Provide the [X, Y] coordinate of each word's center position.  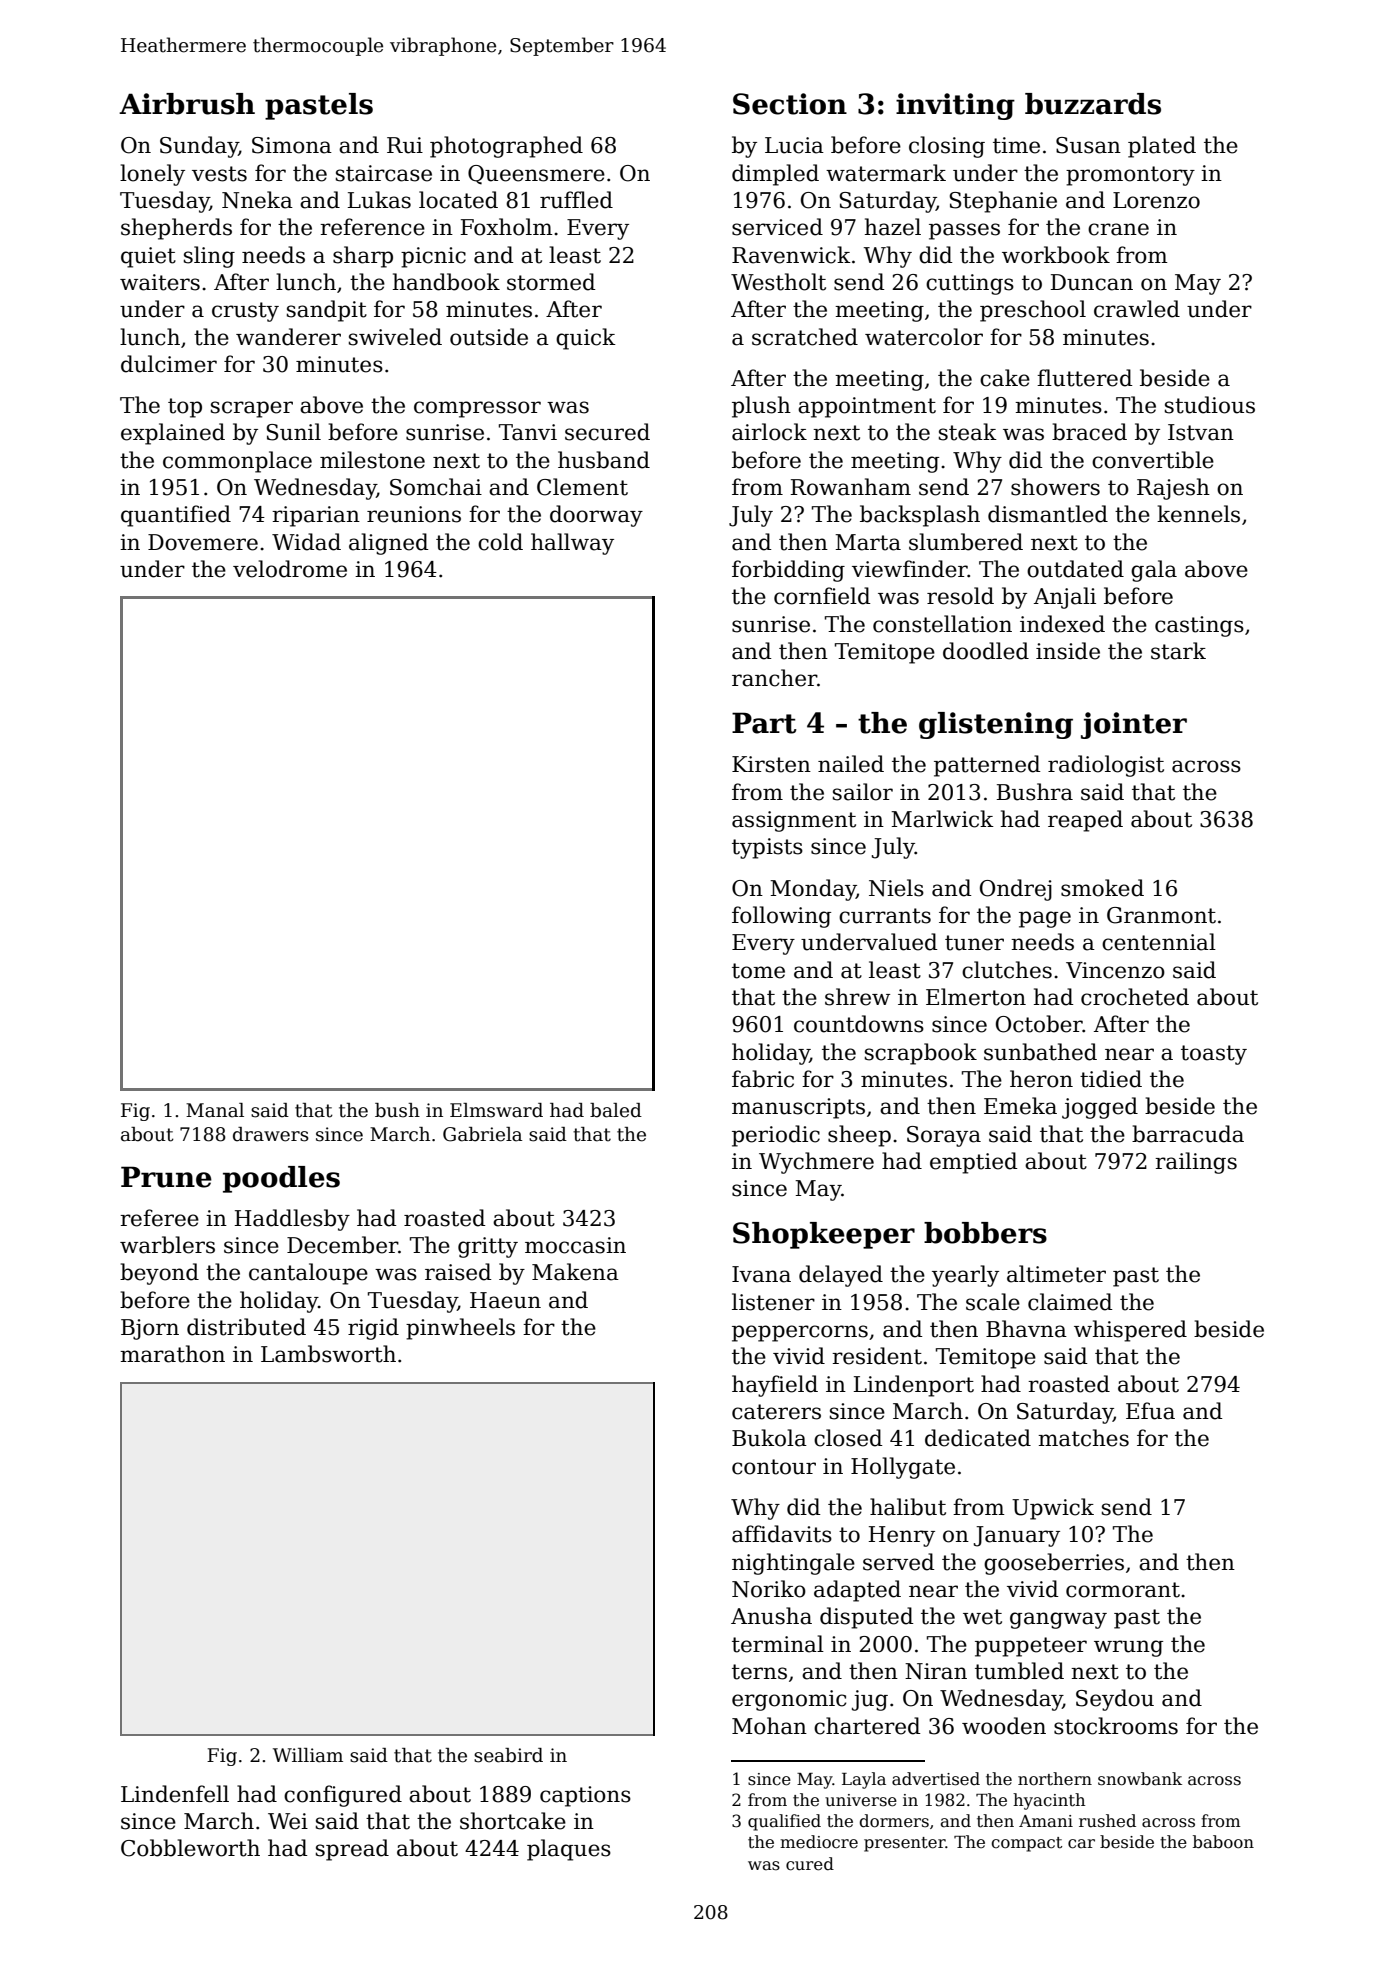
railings [1196, 1163]
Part [764, 723]
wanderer [288, 337]
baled [616, 1110]
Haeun [505, 1300]
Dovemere [203, 542]
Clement [582, 487]
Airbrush [187, 104]
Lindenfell [175, 1794]
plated [1162, 147]
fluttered [1085, 378]
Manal [215, 1110]
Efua [1150, 1411]
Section [790, 104]
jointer [1134, 725]
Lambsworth [328, 1354]
